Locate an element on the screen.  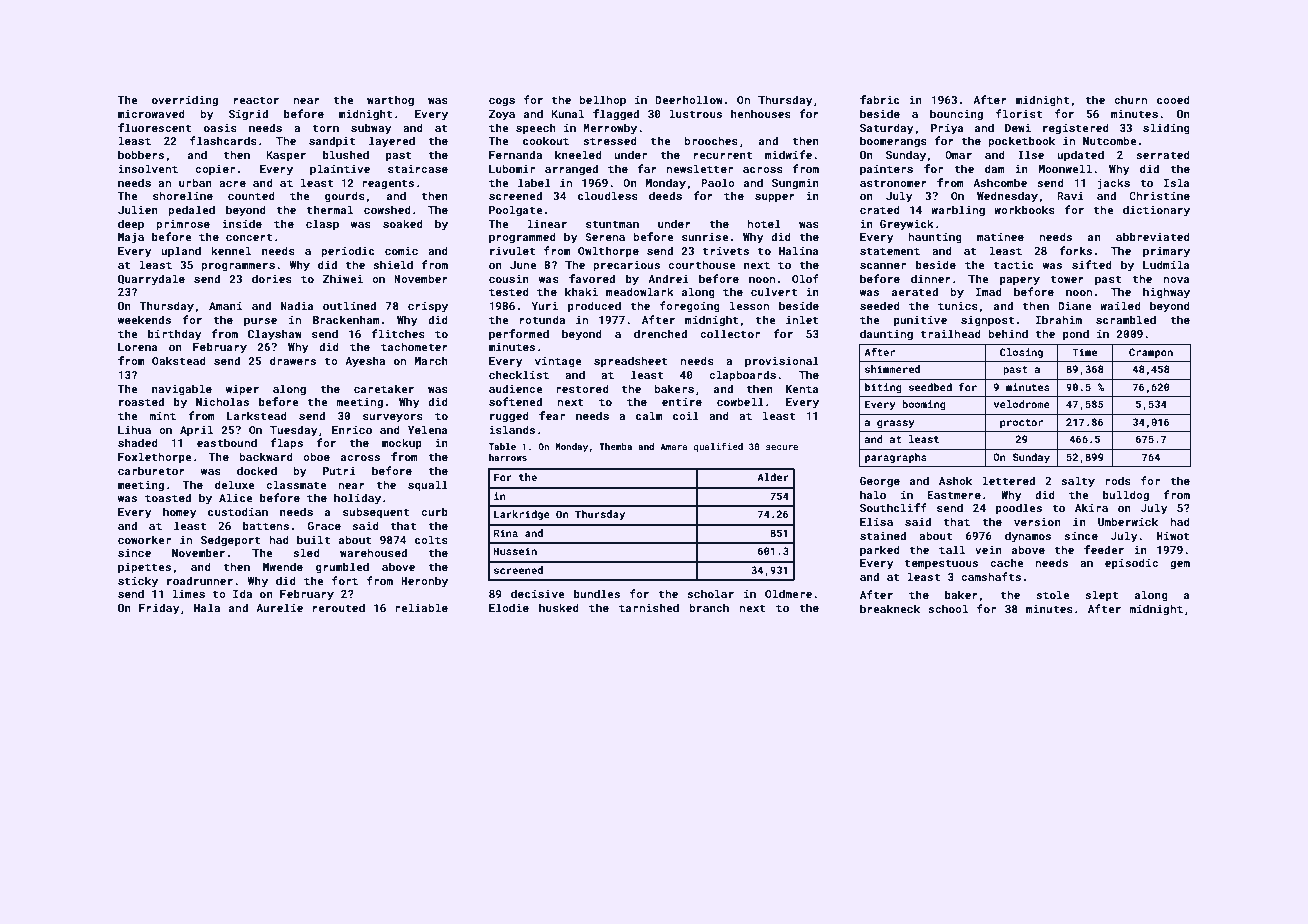
dictionary is located at coordinates (1156, 211).
